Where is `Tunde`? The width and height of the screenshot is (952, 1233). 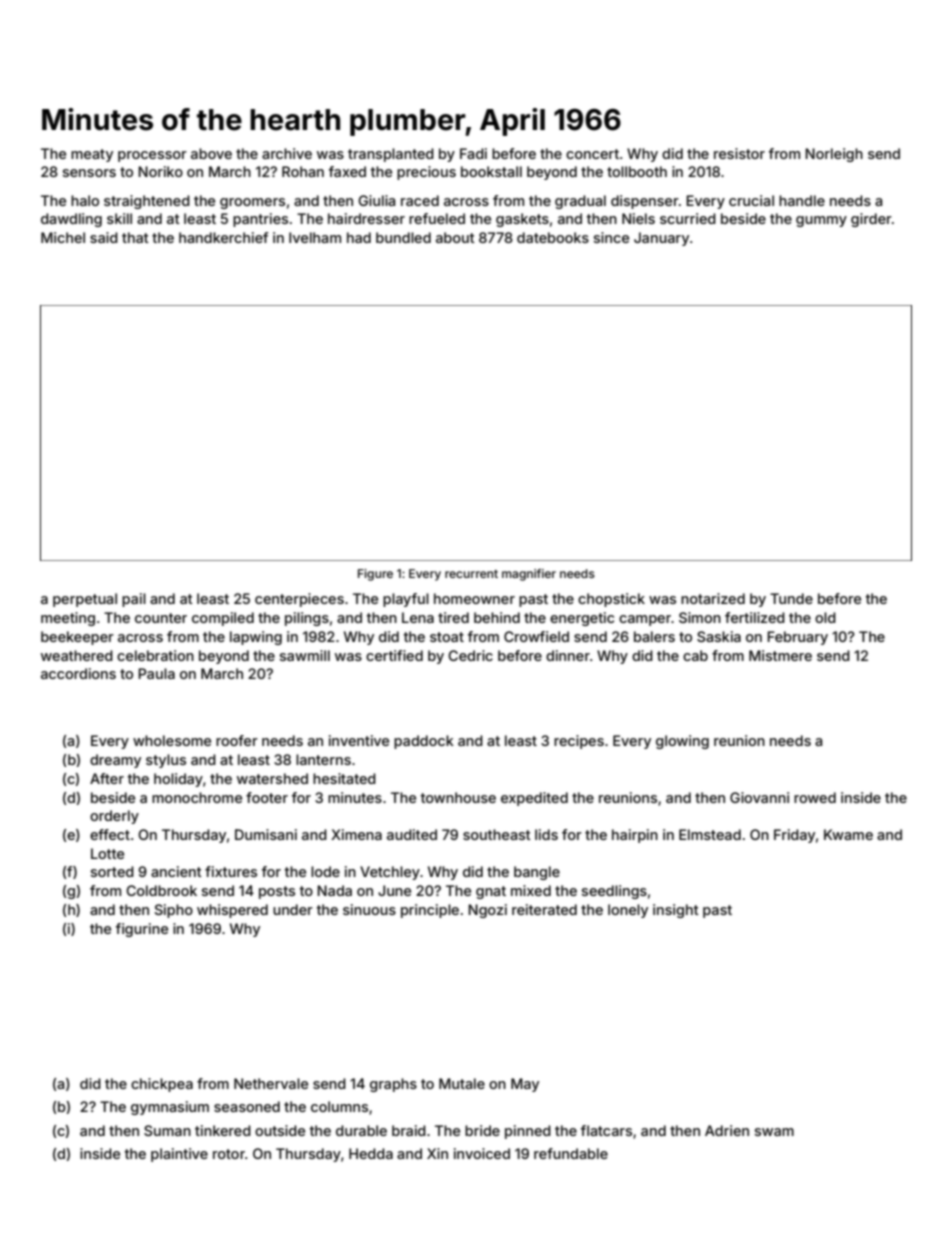
Tunde is located at coordinates (791, 598).
